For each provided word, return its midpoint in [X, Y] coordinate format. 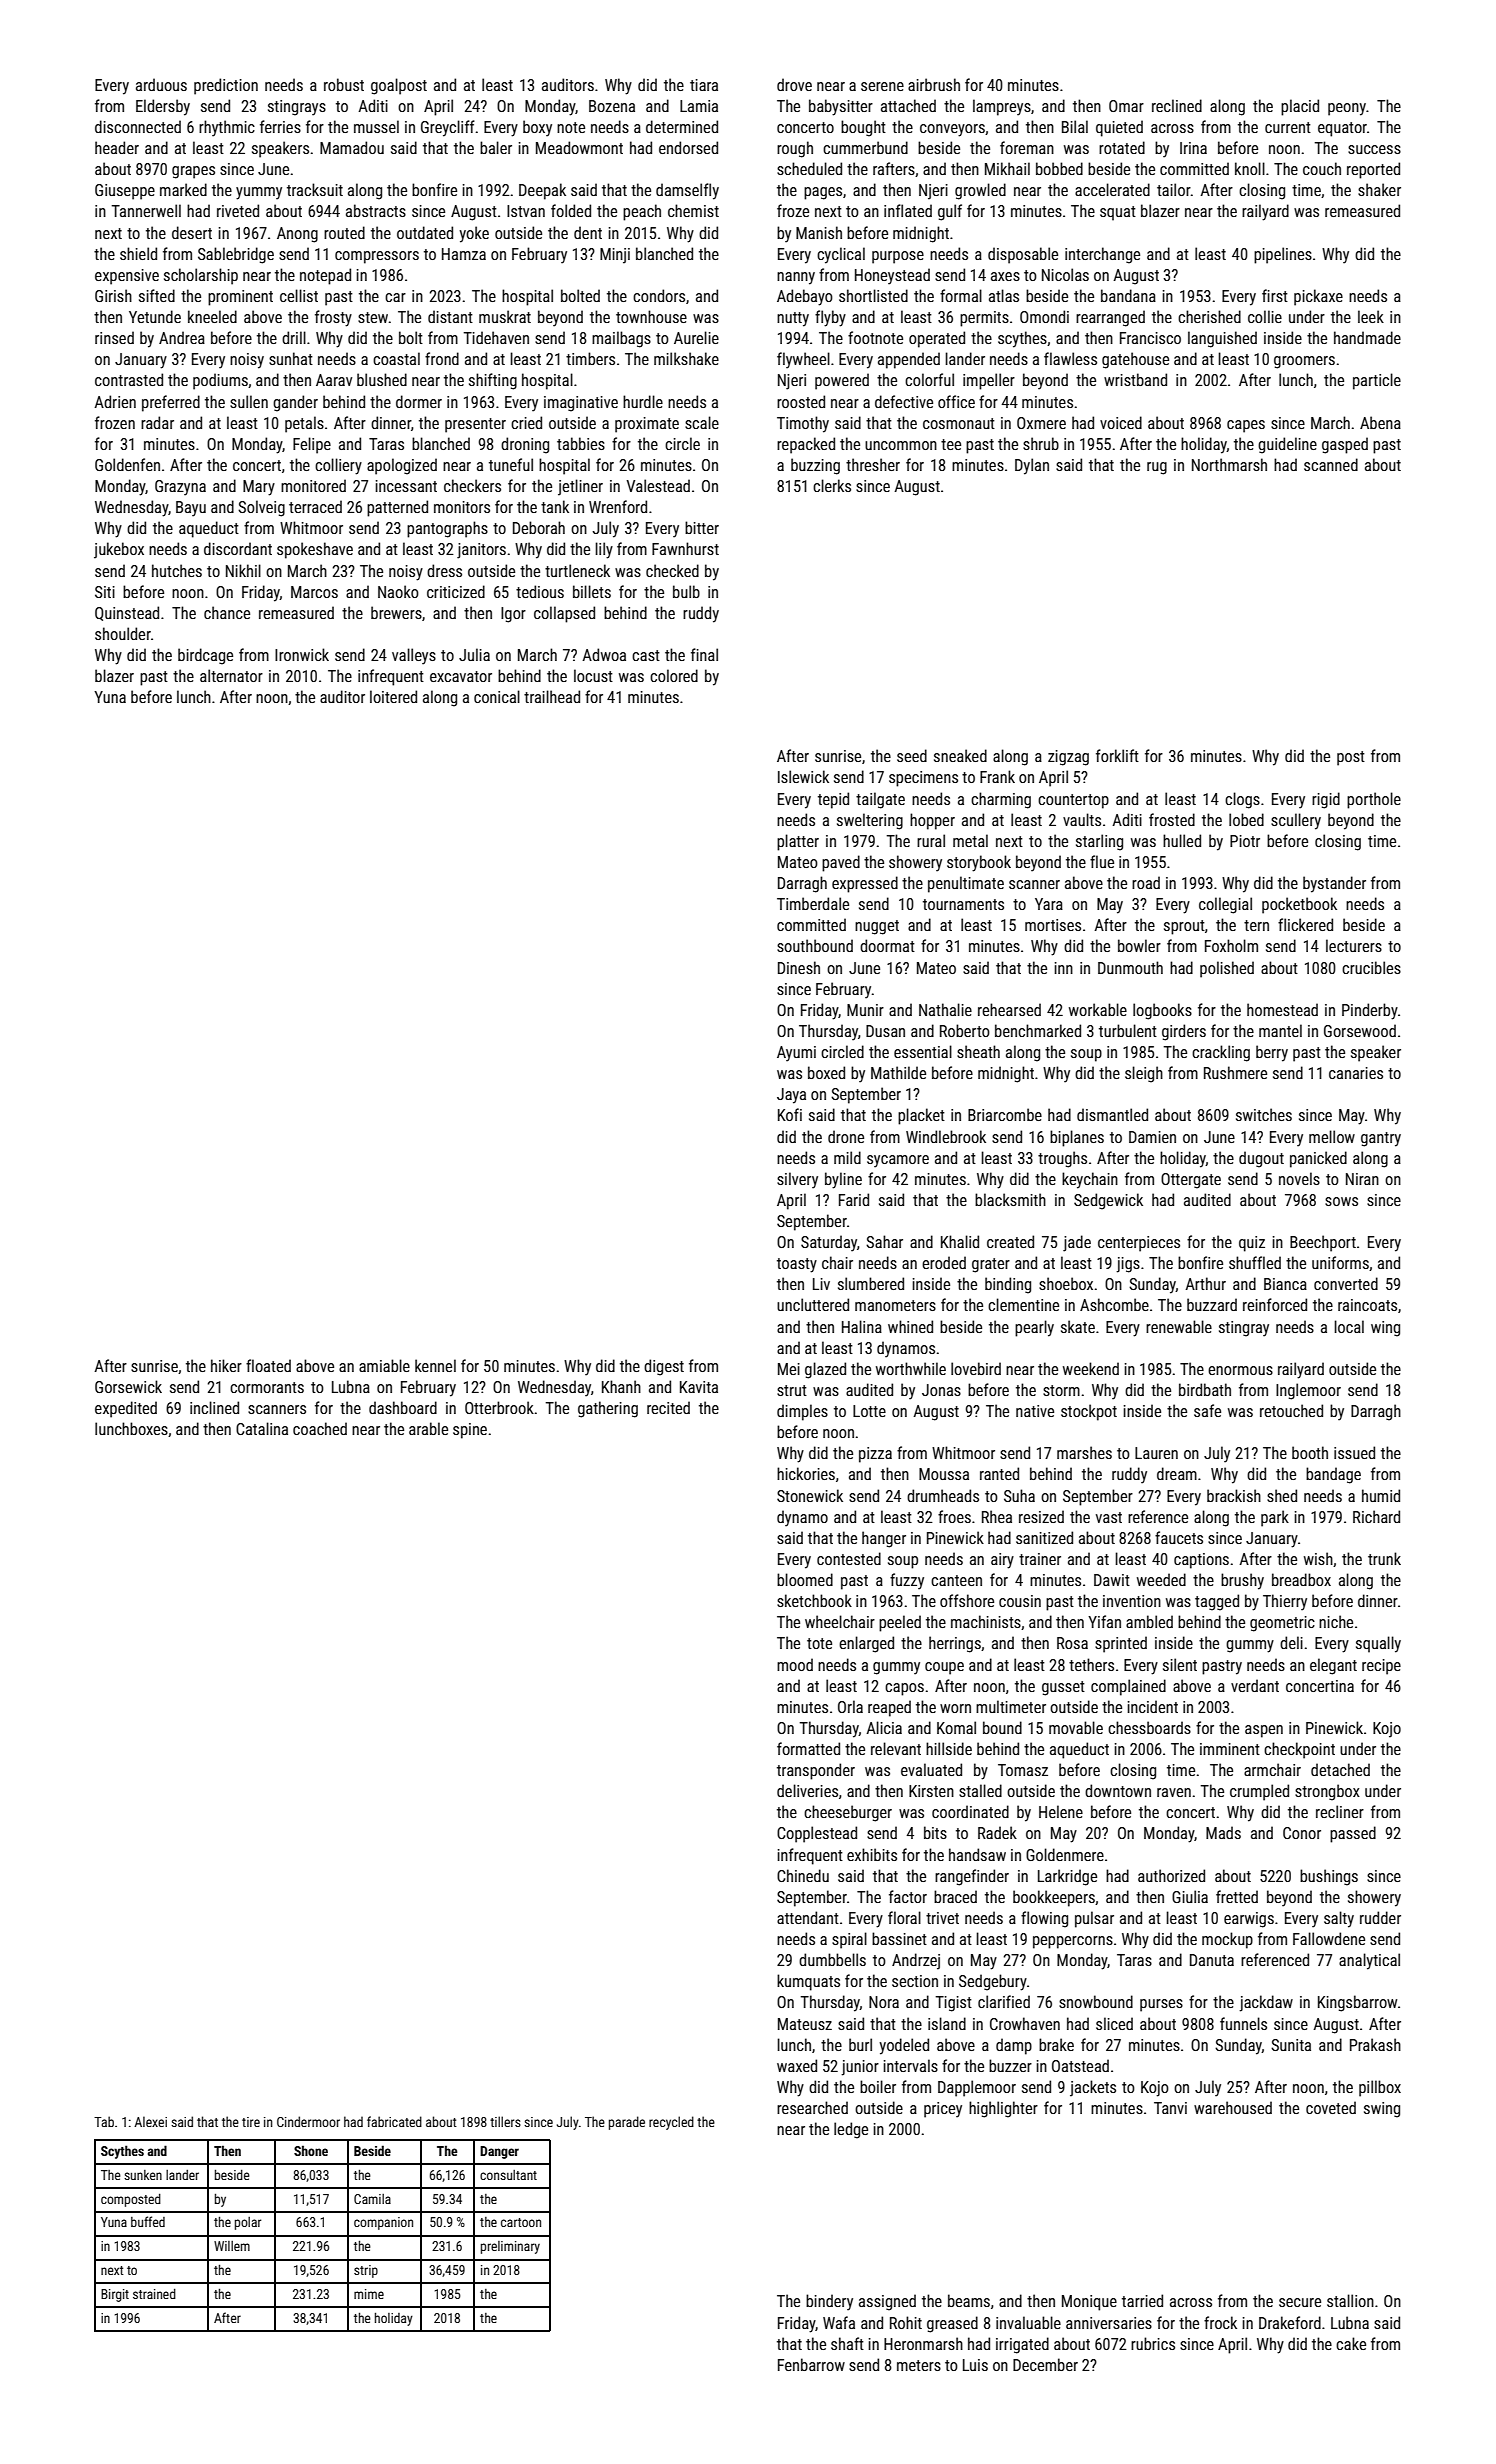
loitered [393, 696]
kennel [435, 1365]
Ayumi [796, 1054]
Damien [1152, 1137]
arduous [161, 84]
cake [1351, 2343]
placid [1300, 107]
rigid [1326, 800]
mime [369, 2294]
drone [846, 1136]
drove [794, 84]
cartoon [521, 2222]
